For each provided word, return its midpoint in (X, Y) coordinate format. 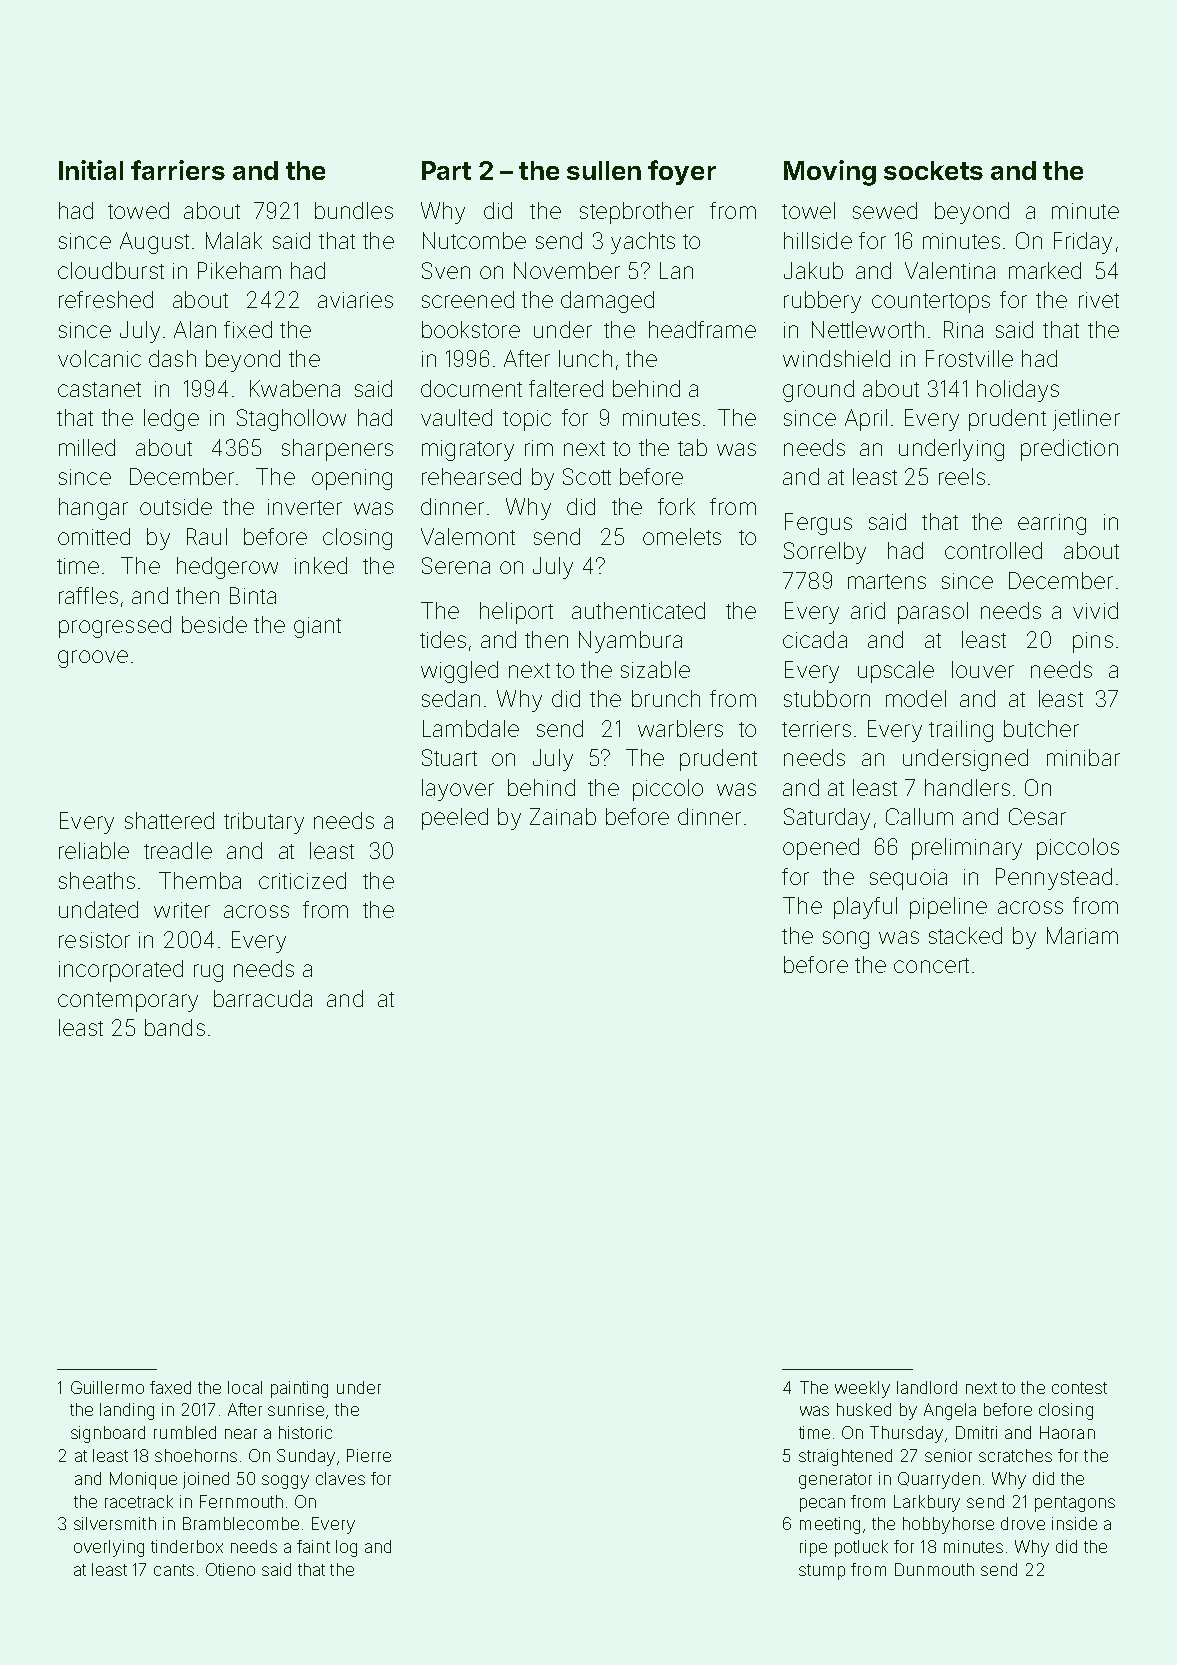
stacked (965, 935)
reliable (94, 850)
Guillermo (107, 1387)
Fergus (818, 524)
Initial (91, 170)
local (245, 1387)
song (846, 940)
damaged (607, 302)
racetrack (139, 1501)
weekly (862, 1389)
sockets (933, 170)
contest (1079, 1388)
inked (321, 565)
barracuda (263, 998)
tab (692, 447)
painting (299, 1389)
